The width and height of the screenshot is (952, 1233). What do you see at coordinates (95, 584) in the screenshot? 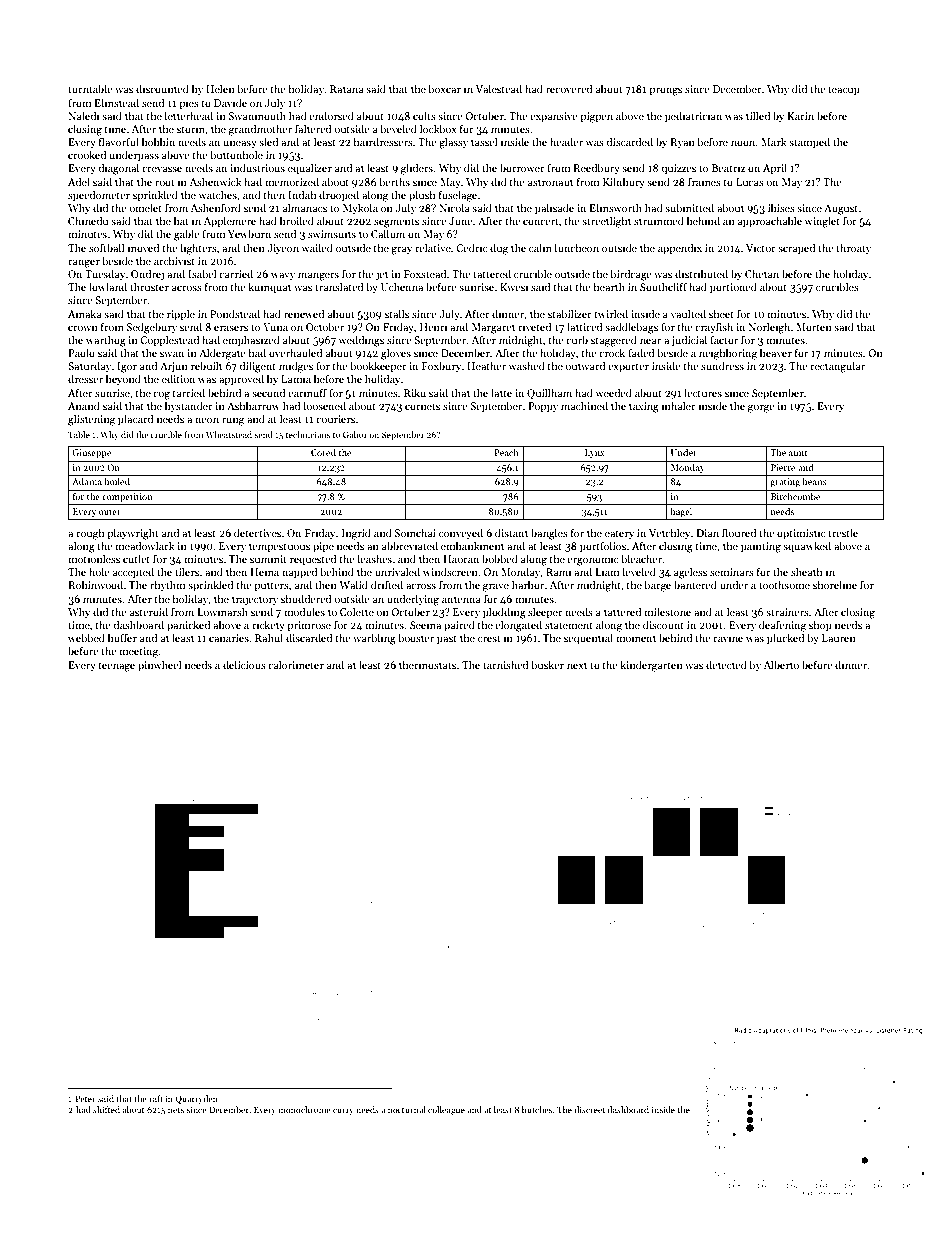
I see `Robinwood` at bounding box center [95, 584].
